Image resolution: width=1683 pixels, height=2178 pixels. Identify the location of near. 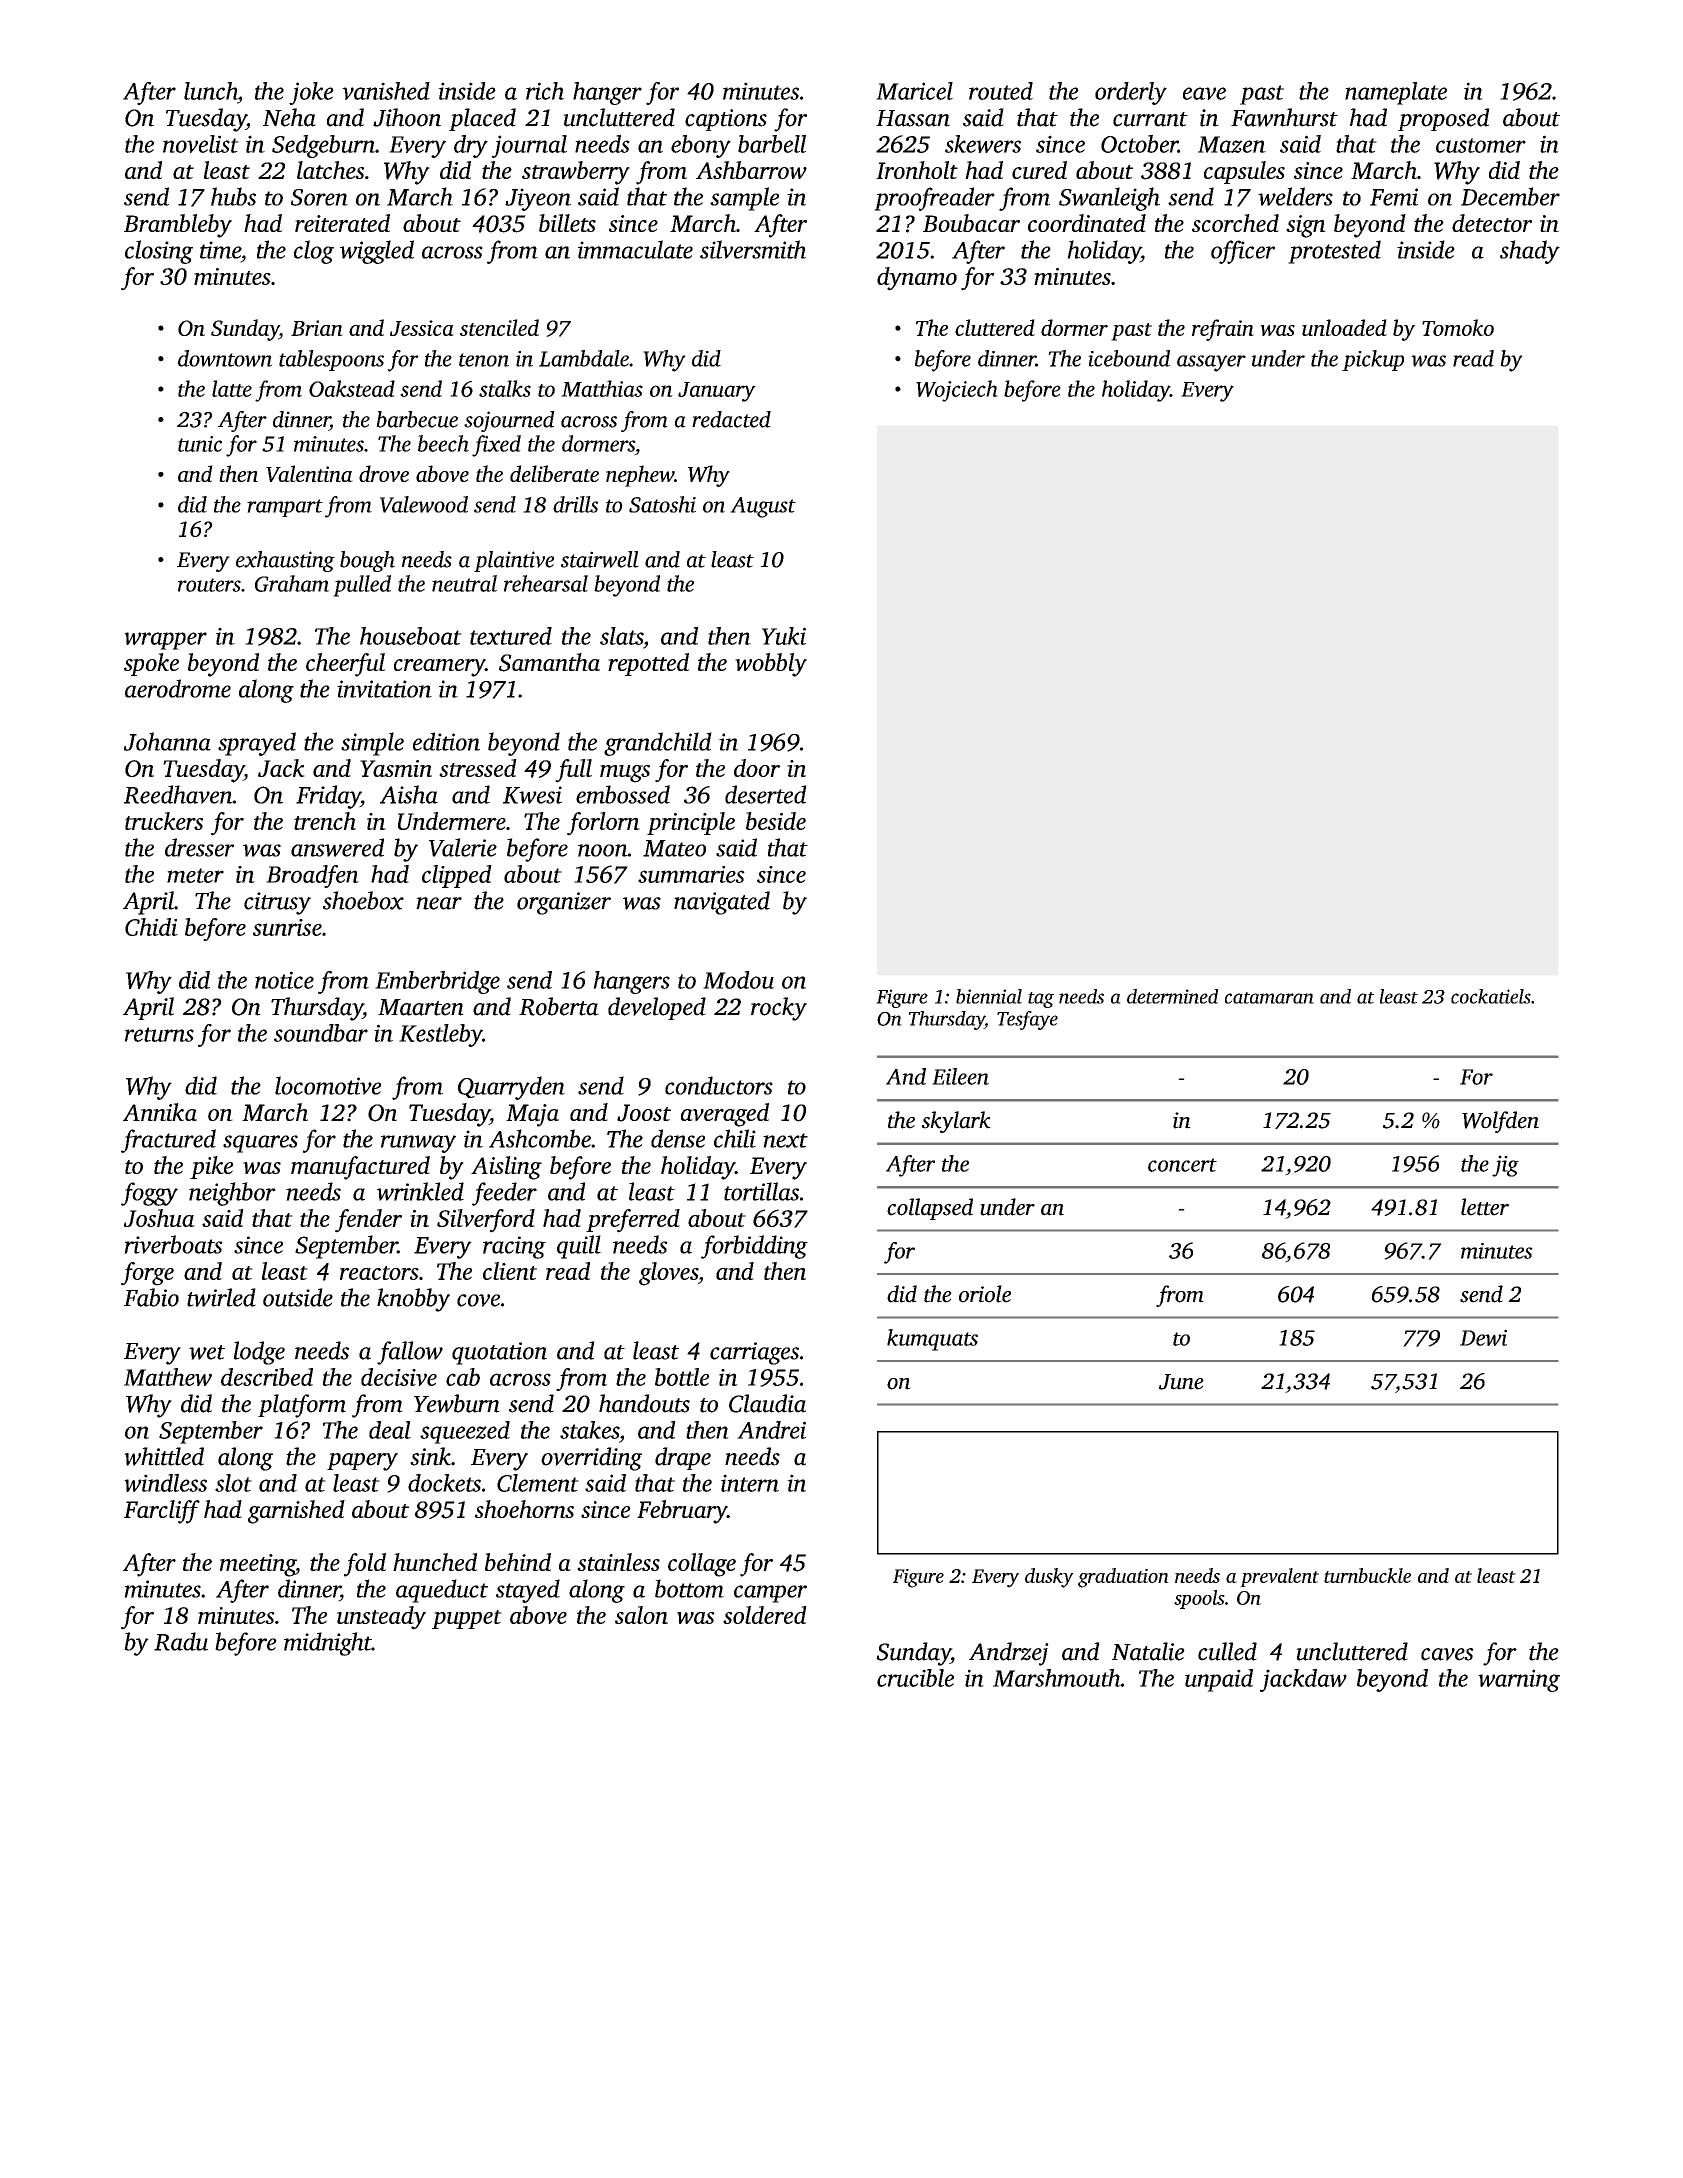
(439, 903).
